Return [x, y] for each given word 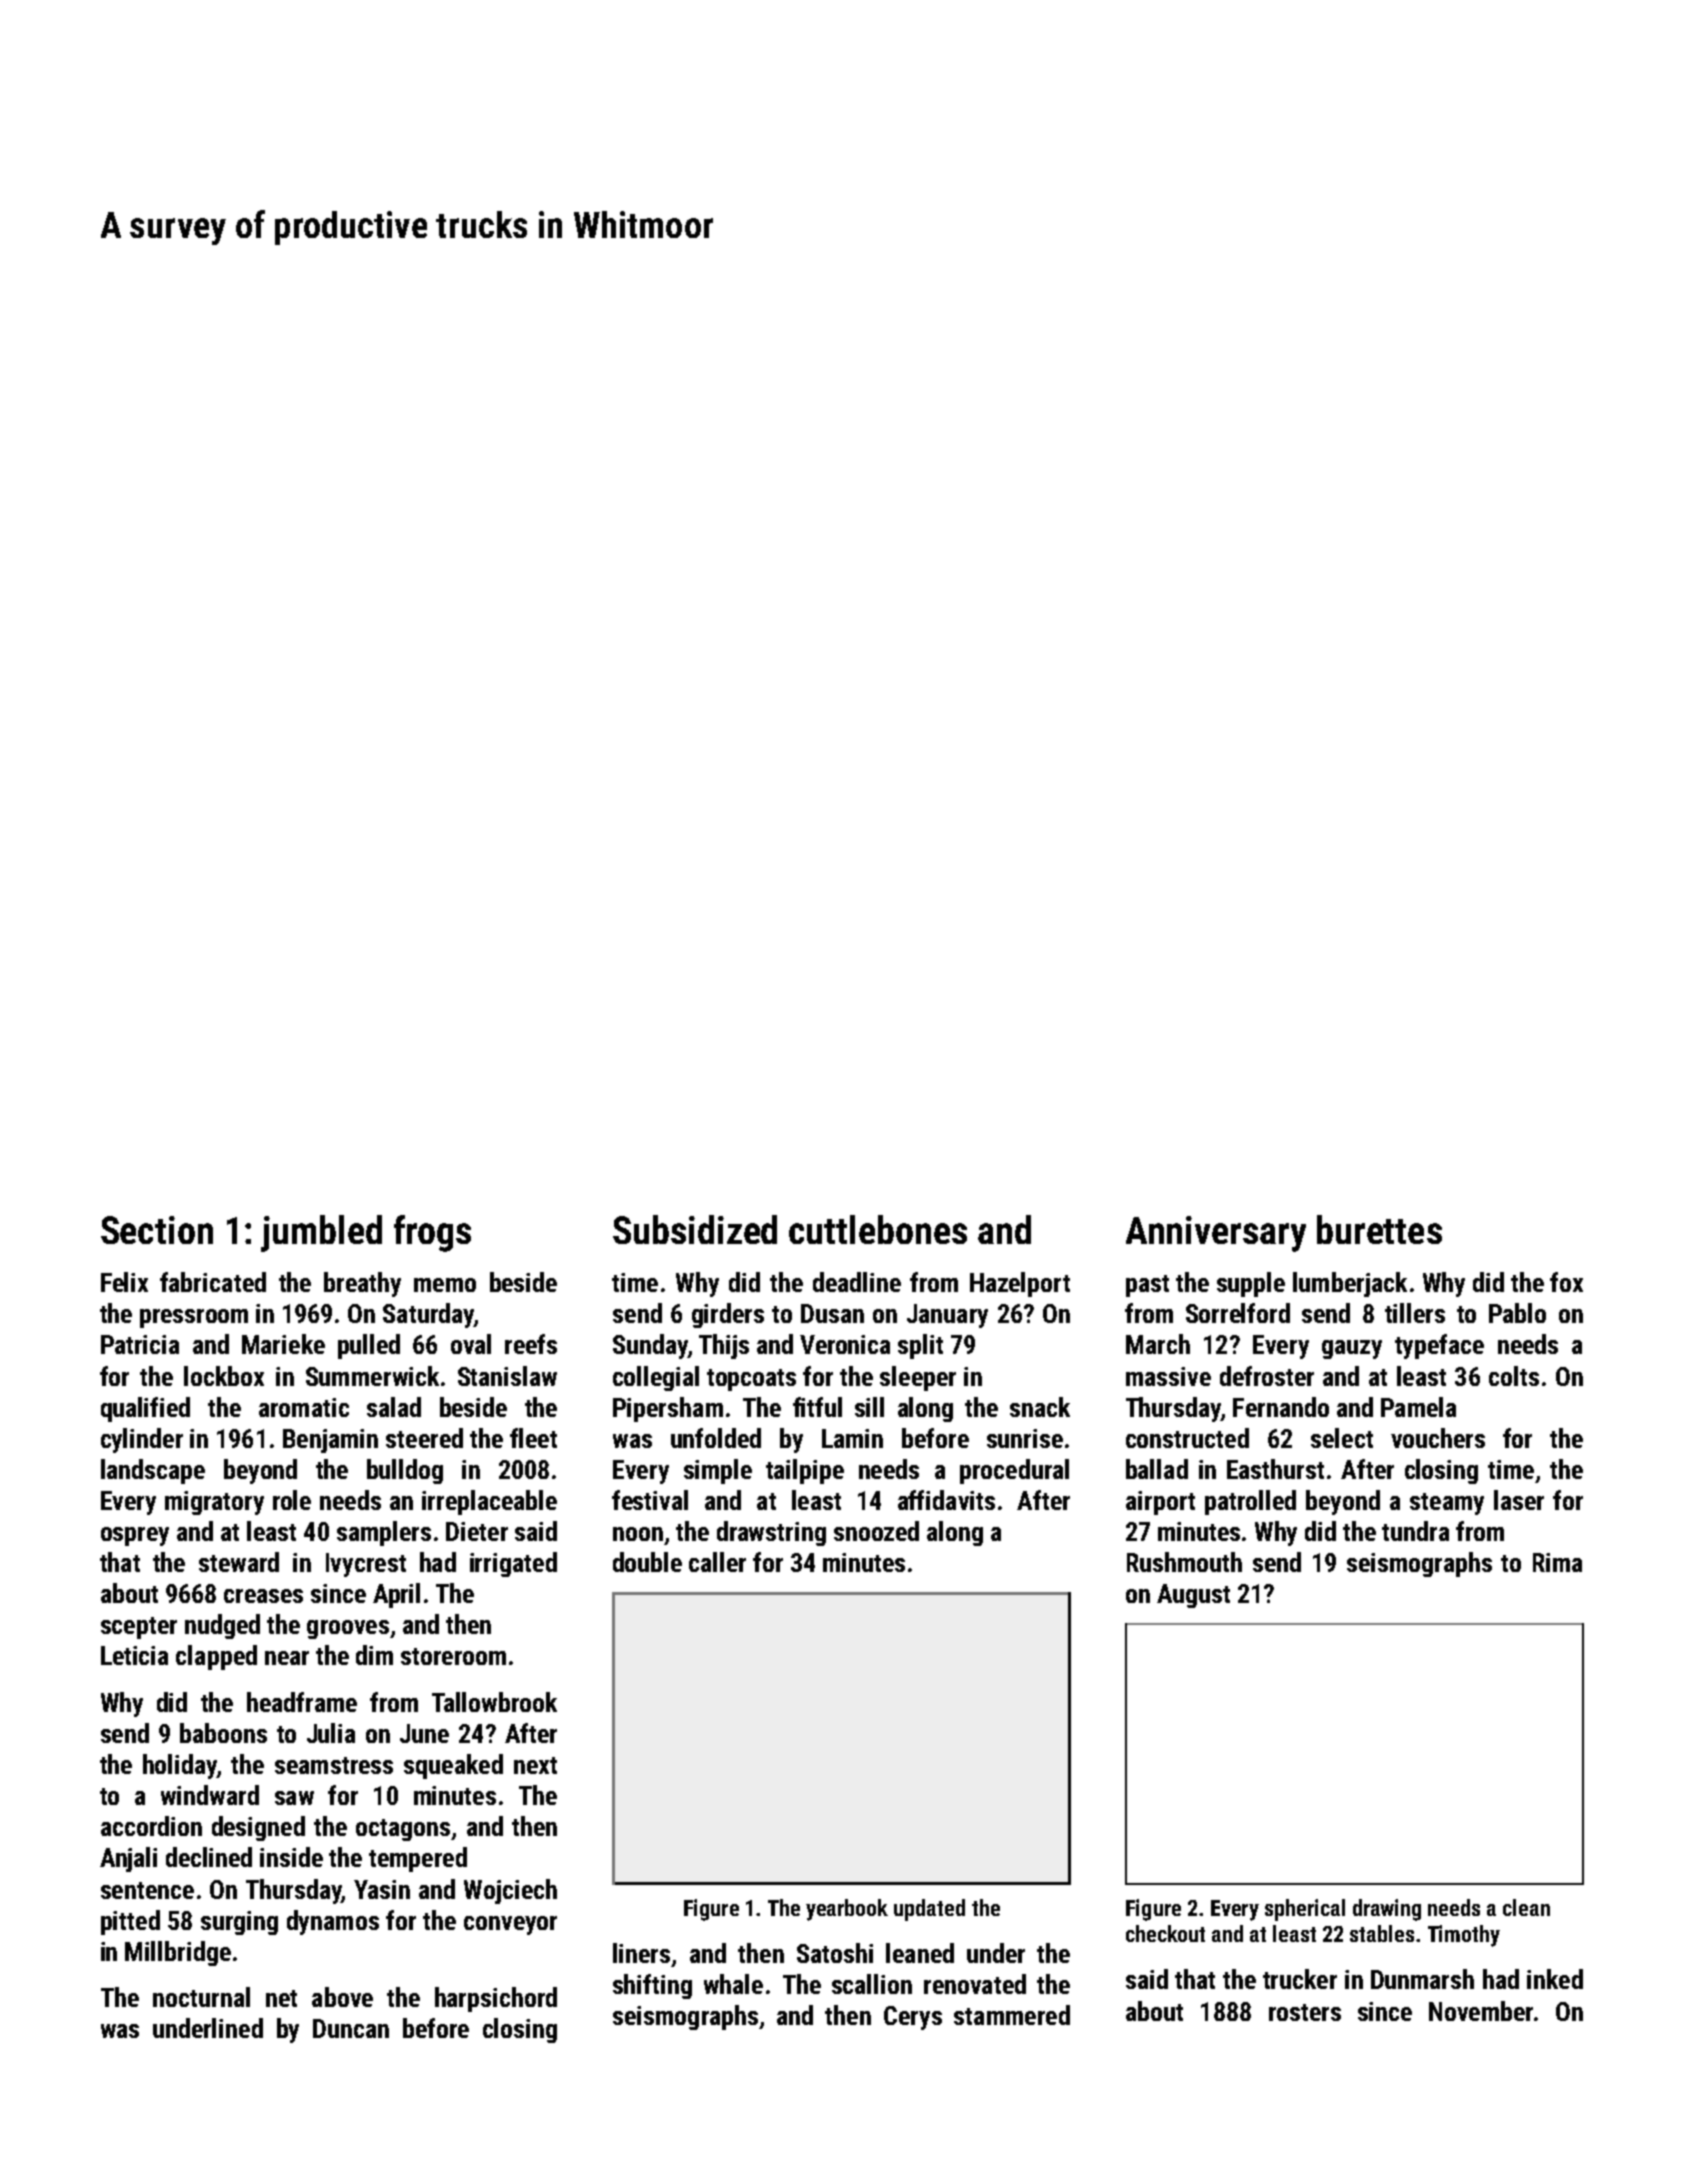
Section [157, 1230]
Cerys [913, 2018]
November [1481, 2011]
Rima [1557, 1562]
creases [263, 1596]
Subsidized [695, 1229]
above [342, 1997]
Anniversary [1216, 1234]
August [1193, 1596]
